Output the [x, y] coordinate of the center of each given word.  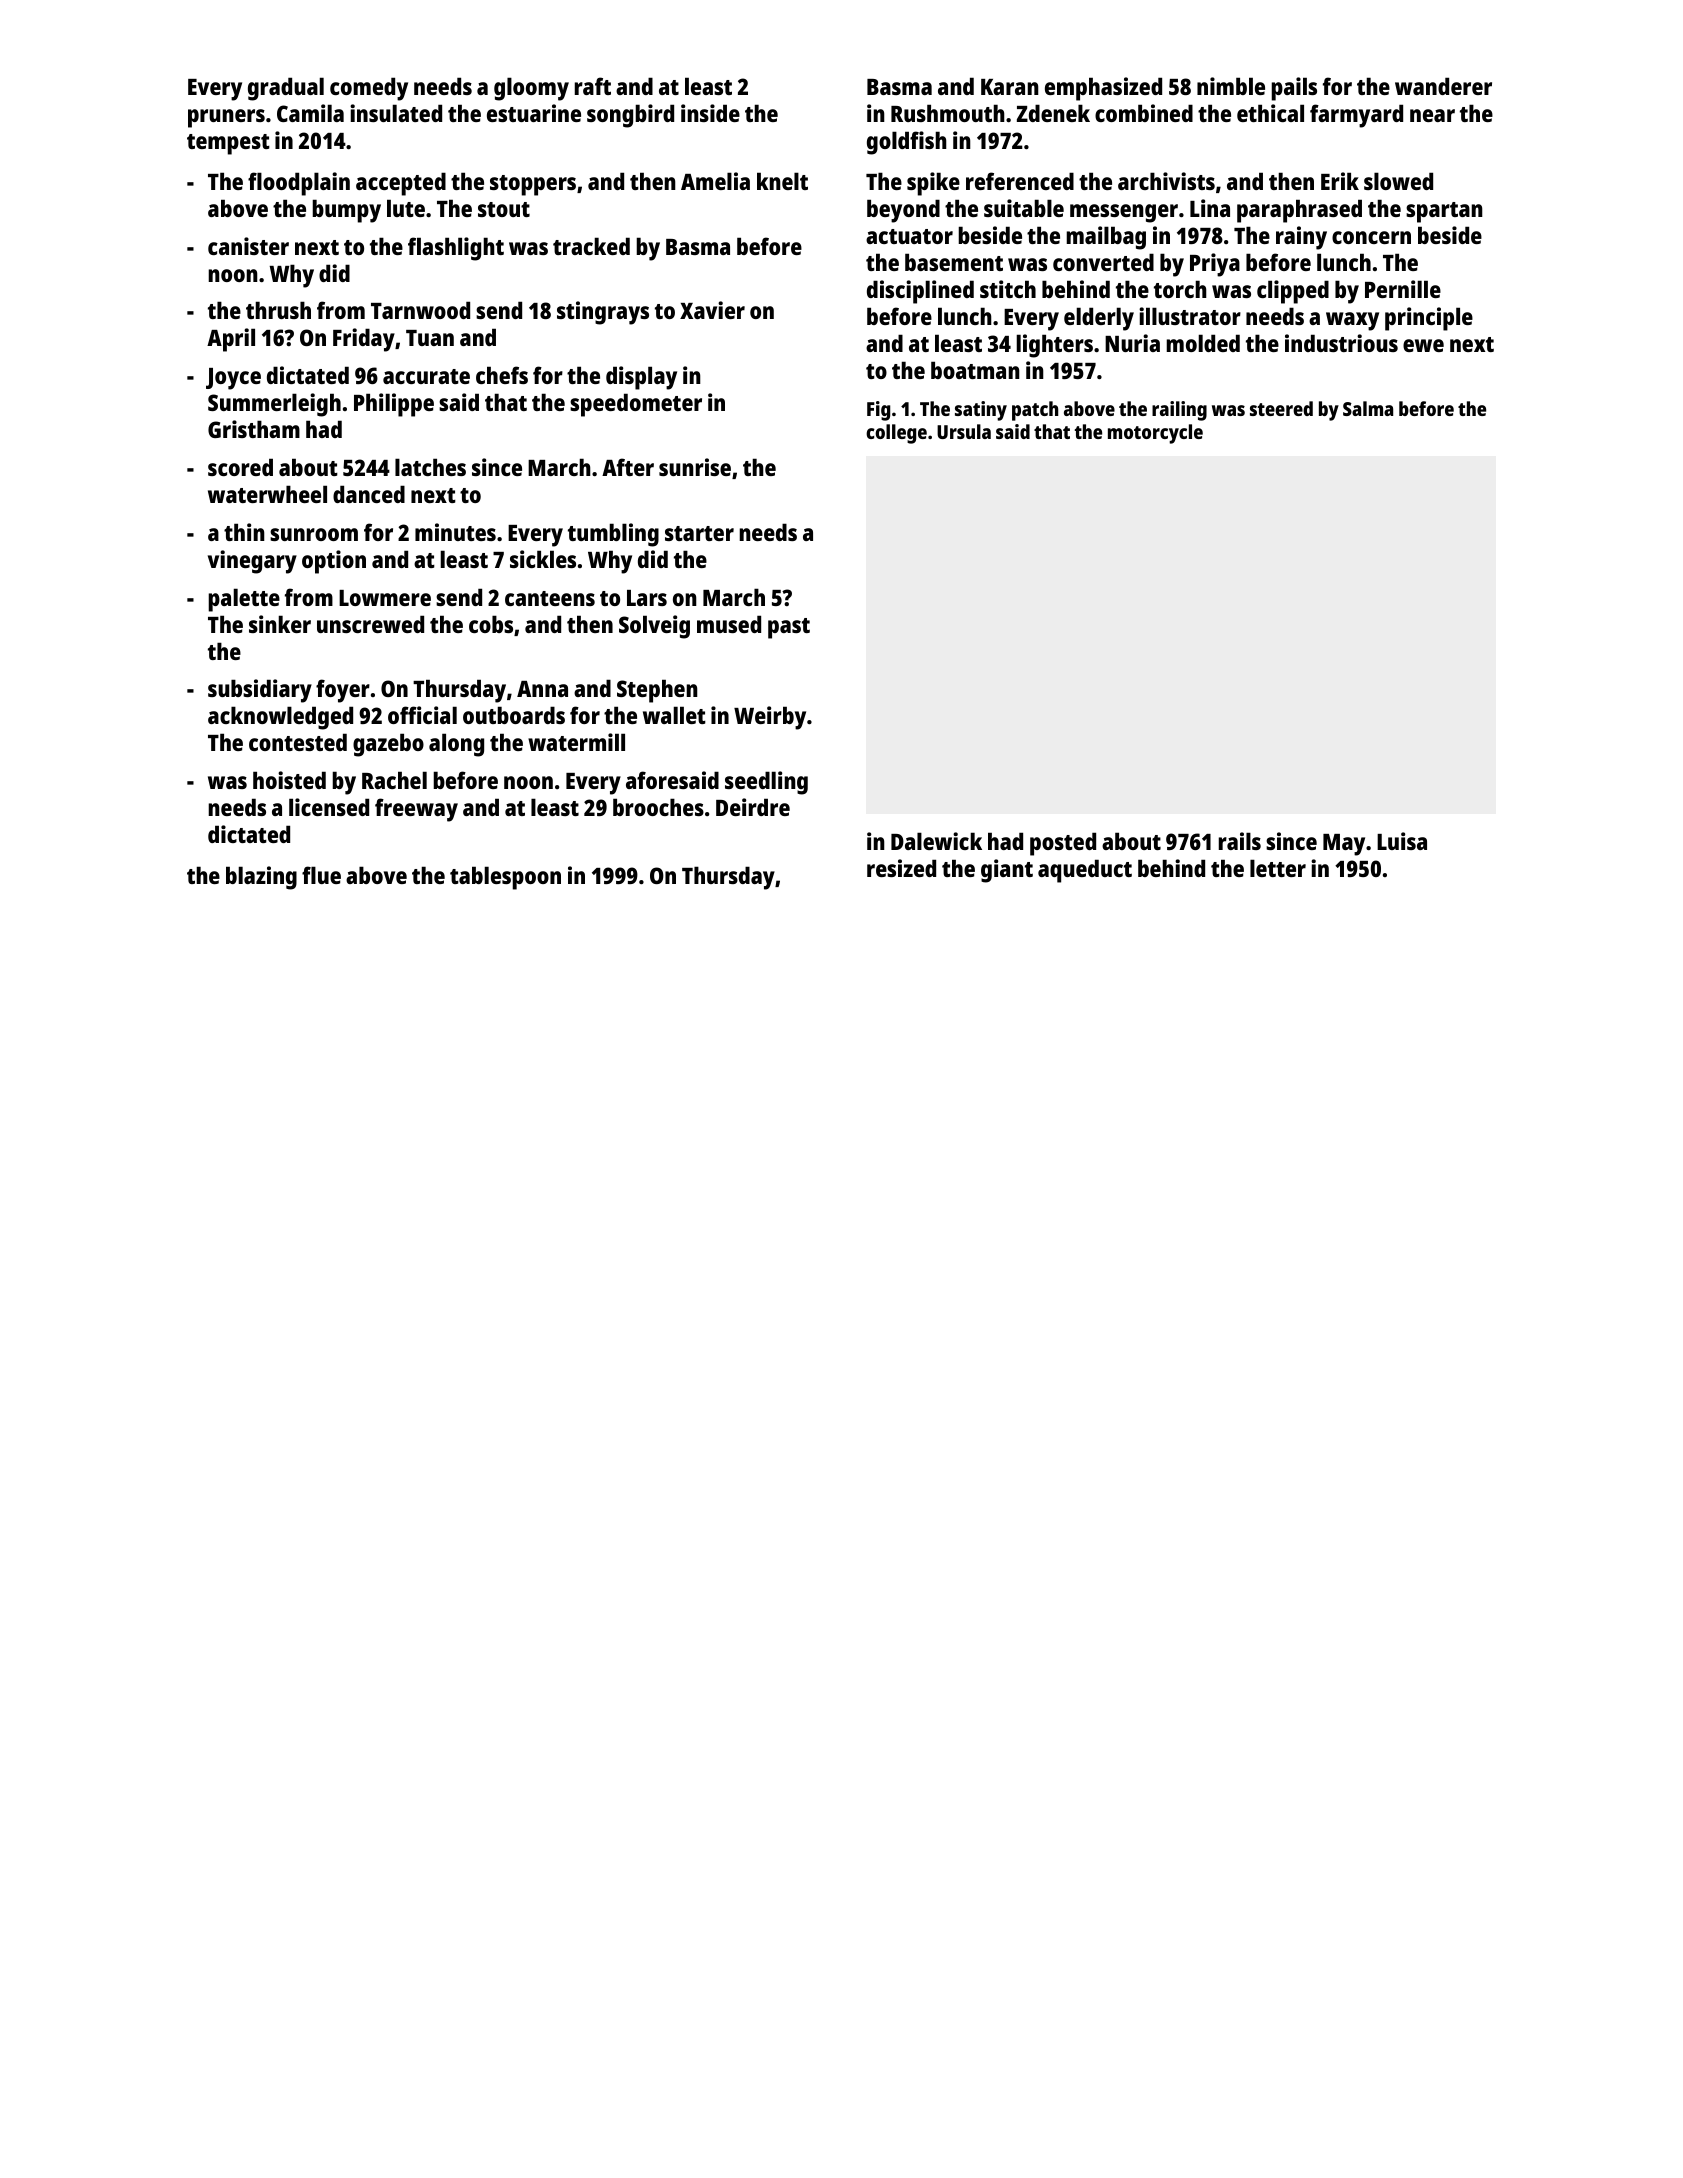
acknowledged [280, 718]
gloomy [531, 89]
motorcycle [1155, 434]
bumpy [346, 211]
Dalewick [936, 841]
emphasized [1103, 89]
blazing [261, 878]
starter [699, 533]
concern [1371, 237]
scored [240, 467]
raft [593, 86]
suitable [1024, 208]
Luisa [1402, 841]
